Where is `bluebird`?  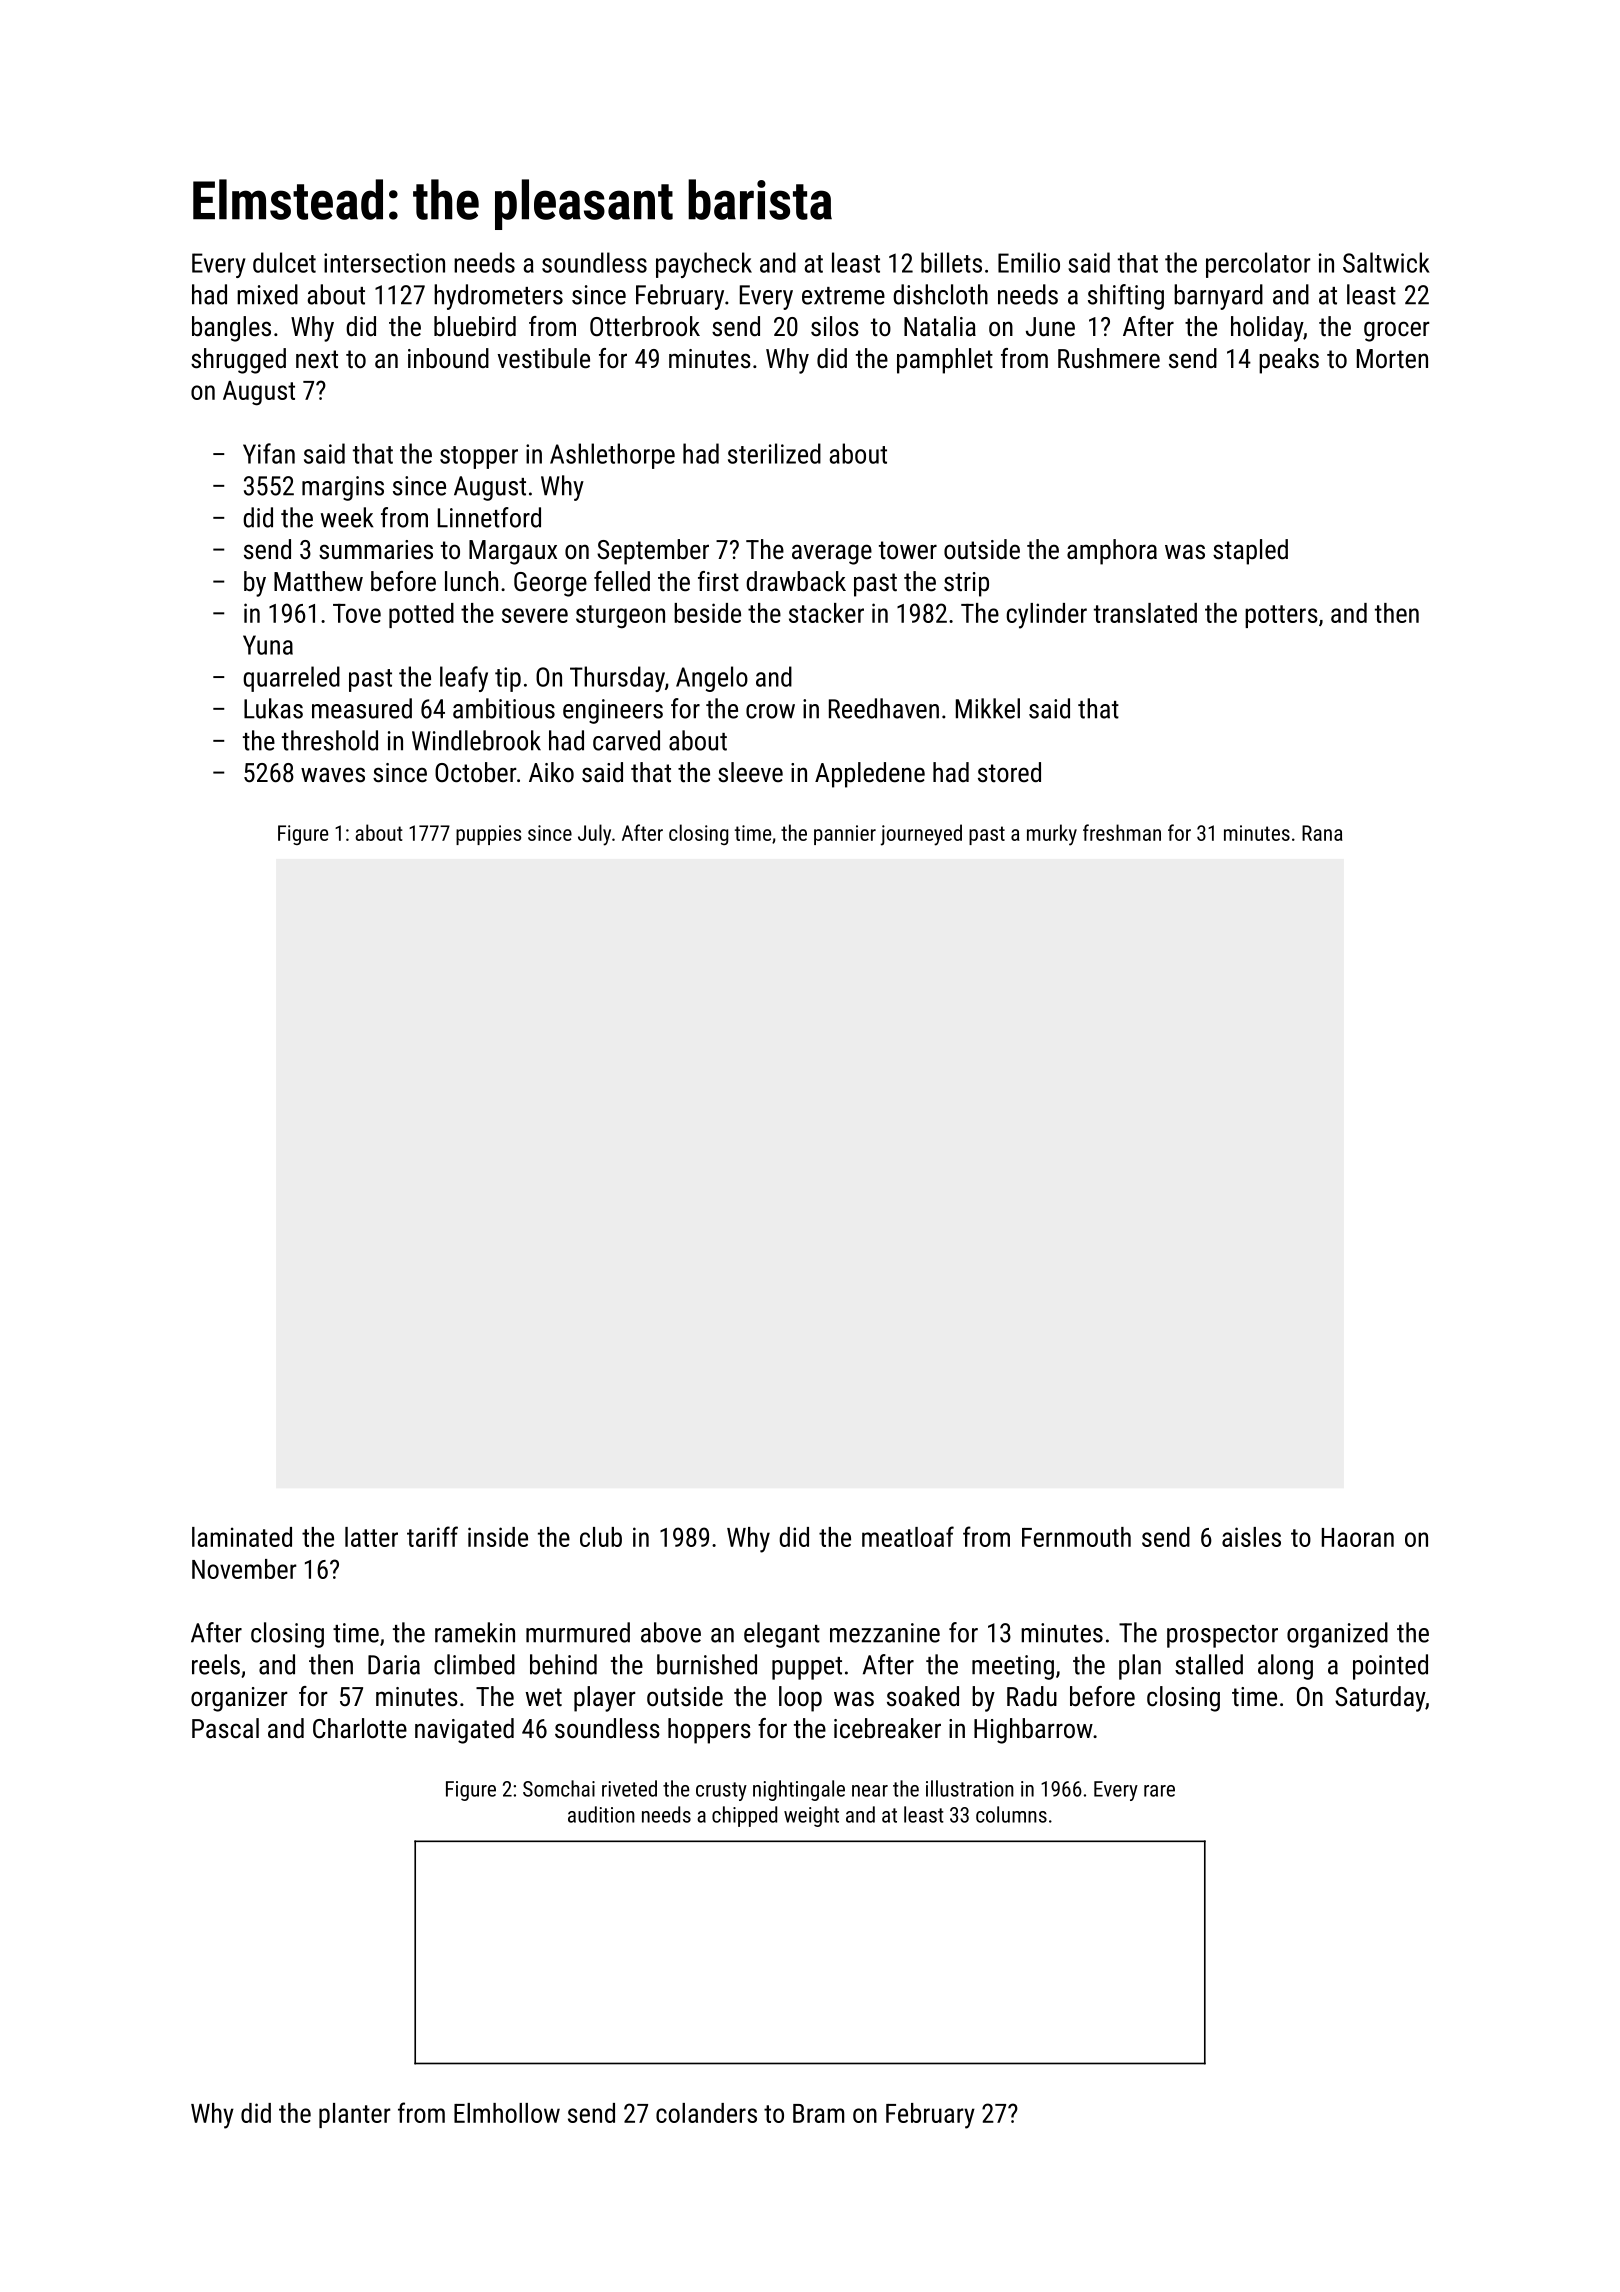 bluebird is located at coordinates (475, 326).
